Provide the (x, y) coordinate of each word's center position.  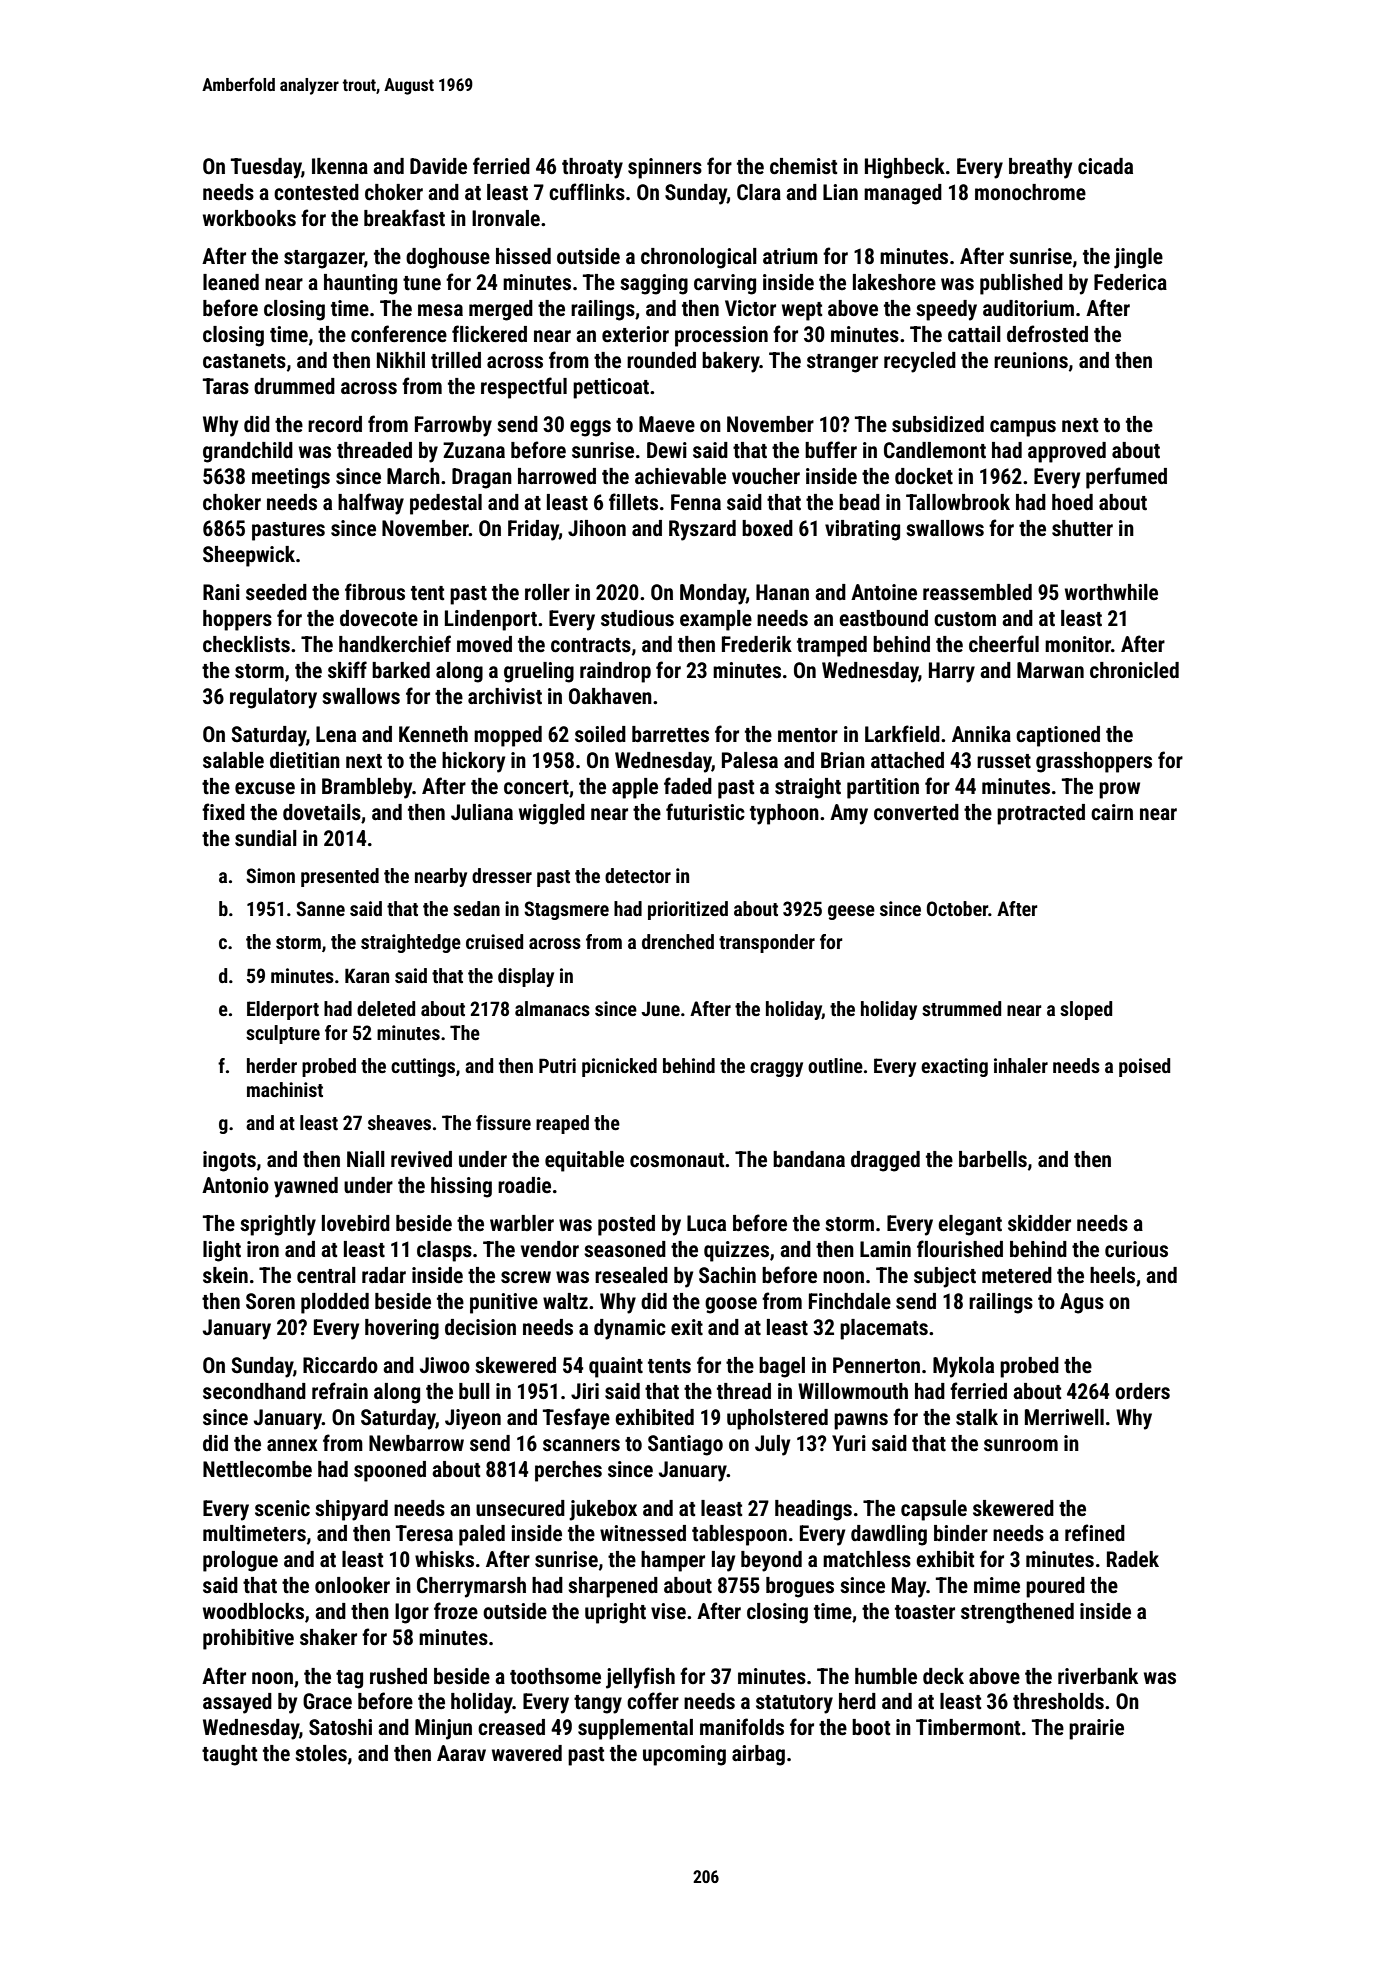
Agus (1082, 1303)
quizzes (736, 1251)
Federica (1130, 282)
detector (638, 875)
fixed (223, 811)
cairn (1112, 812)
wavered (527, 1753)
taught (229, 1755)
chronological (699, 258)
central (326, 1275)
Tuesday (266, 168)
